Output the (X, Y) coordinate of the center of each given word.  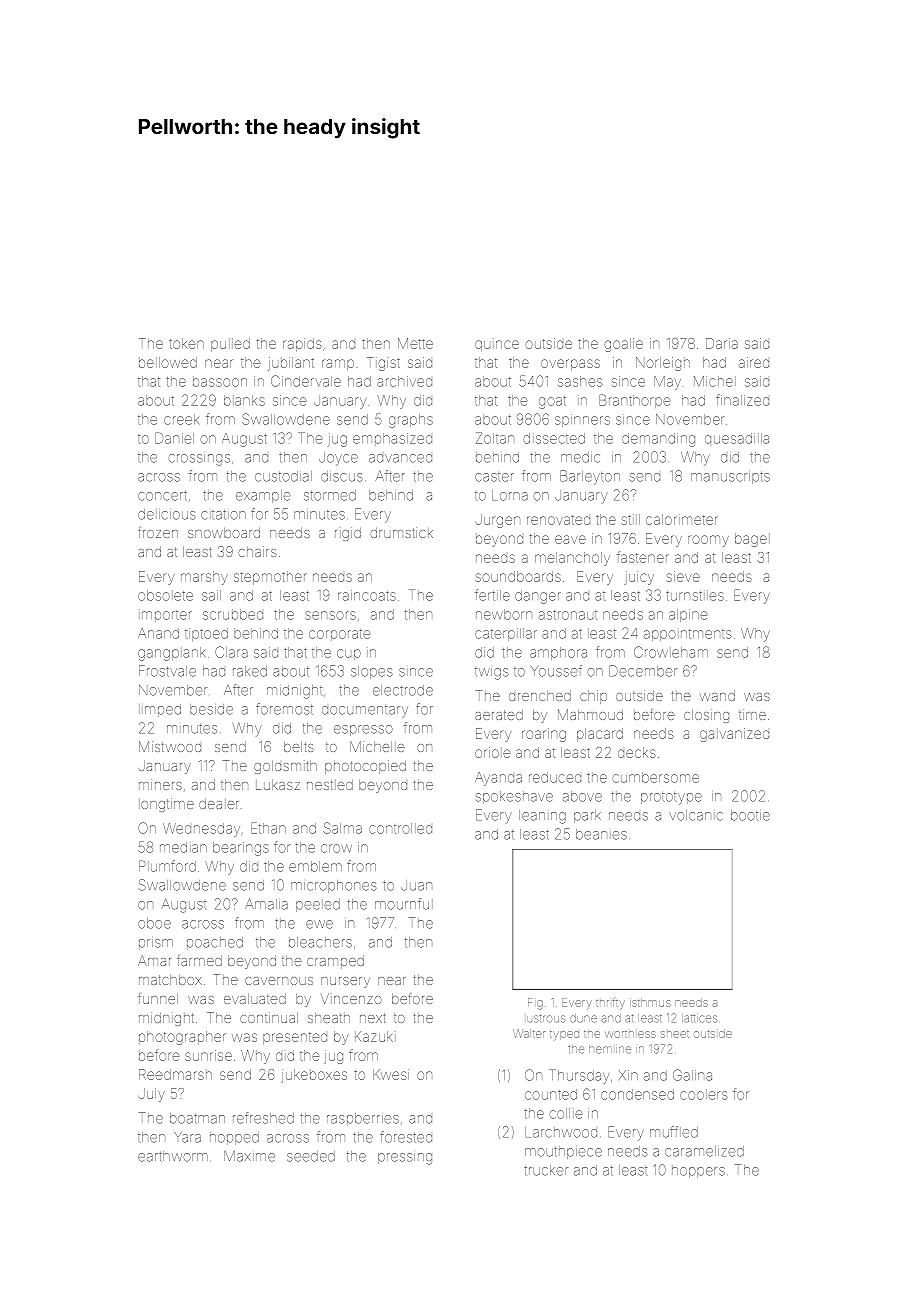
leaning (542, 817)
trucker (546, 1170)
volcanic (696, 815)
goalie (623, 345)
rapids (302, 345)
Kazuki (375, 1036)
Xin (628, 1075)
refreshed (263, 1118)
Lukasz (278, 784)
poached (215, 943)
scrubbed (233, 614)
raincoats (367, 595)
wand (717, 695)
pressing (405, 1159)
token (186, 343)
